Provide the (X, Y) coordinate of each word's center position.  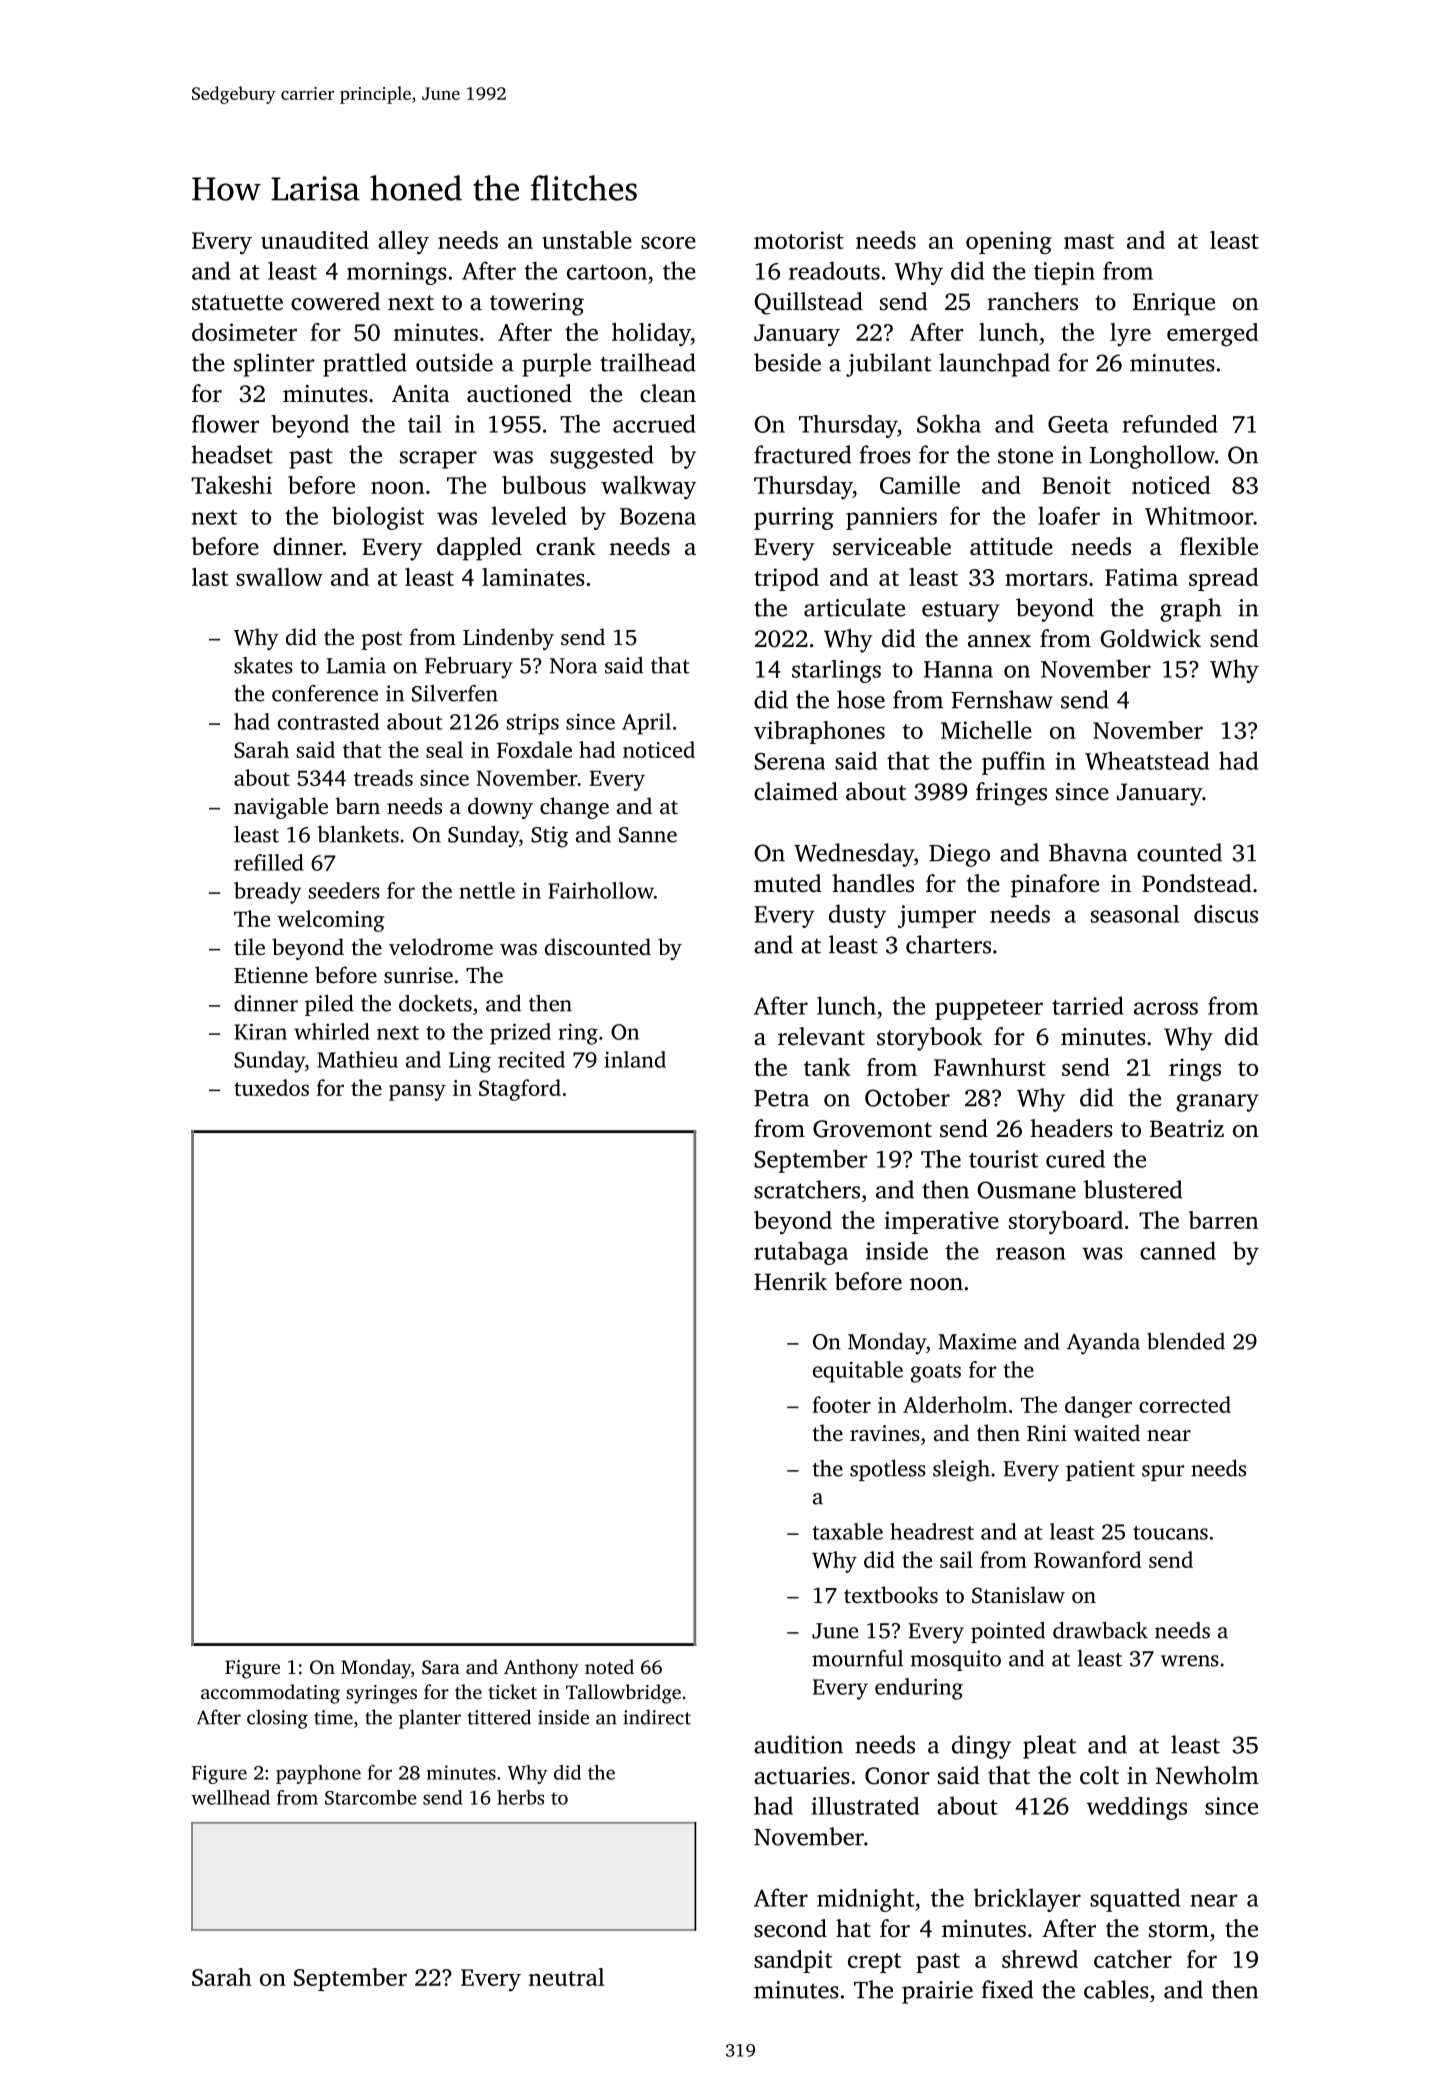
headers (1071, 1128)
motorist (799, 240)
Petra (781, 1098)
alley (403, 243)
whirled (332, 1031)
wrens (1190, 1661)
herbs (520, 1797)
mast (1089, 241)
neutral (566, 1977)
